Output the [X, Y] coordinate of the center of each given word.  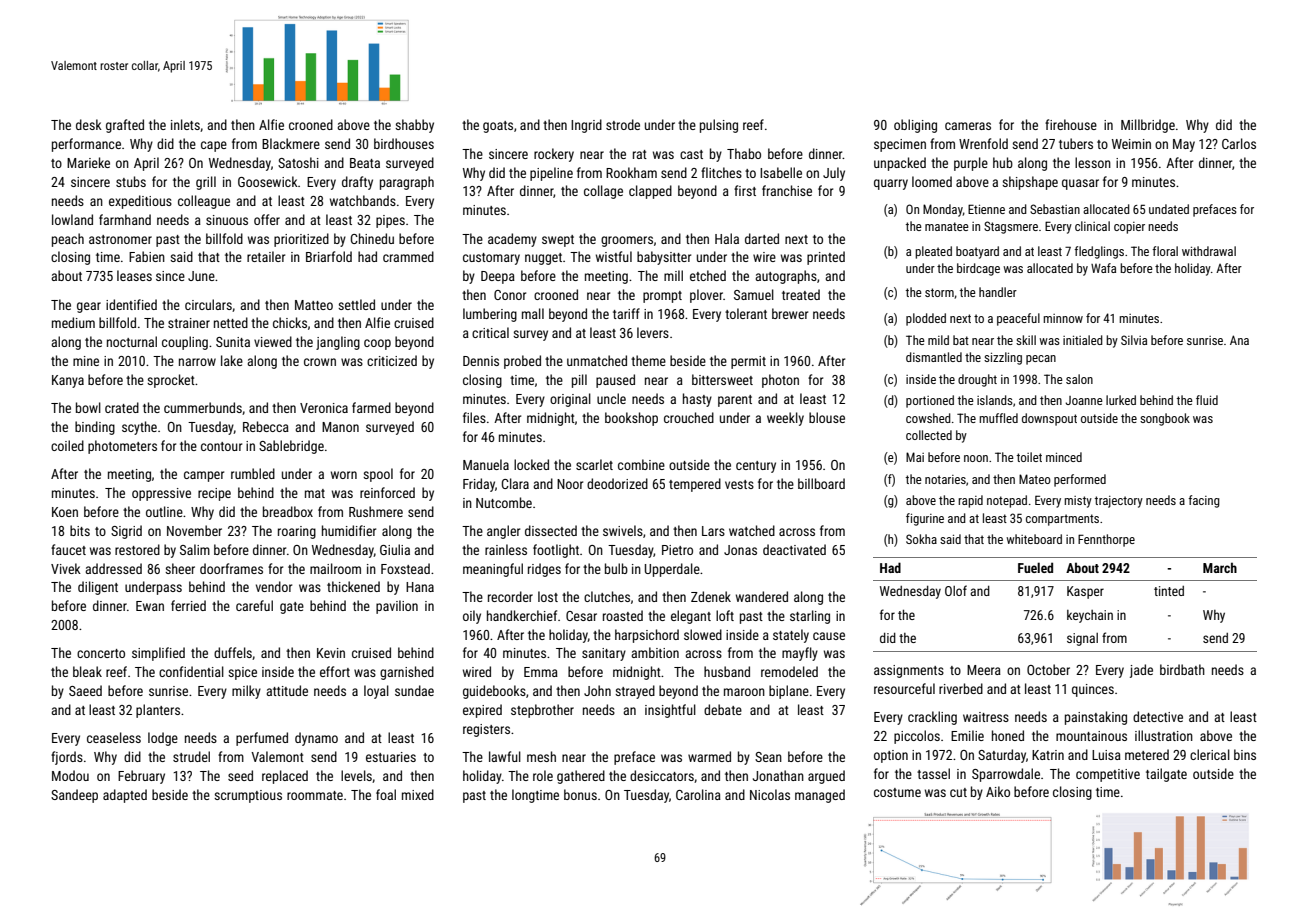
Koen [65, 512]
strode [623, 124]
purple [971, 164]
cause [829, 636]
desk [89, 124]
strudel [191, 756]
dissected [551, 530]
